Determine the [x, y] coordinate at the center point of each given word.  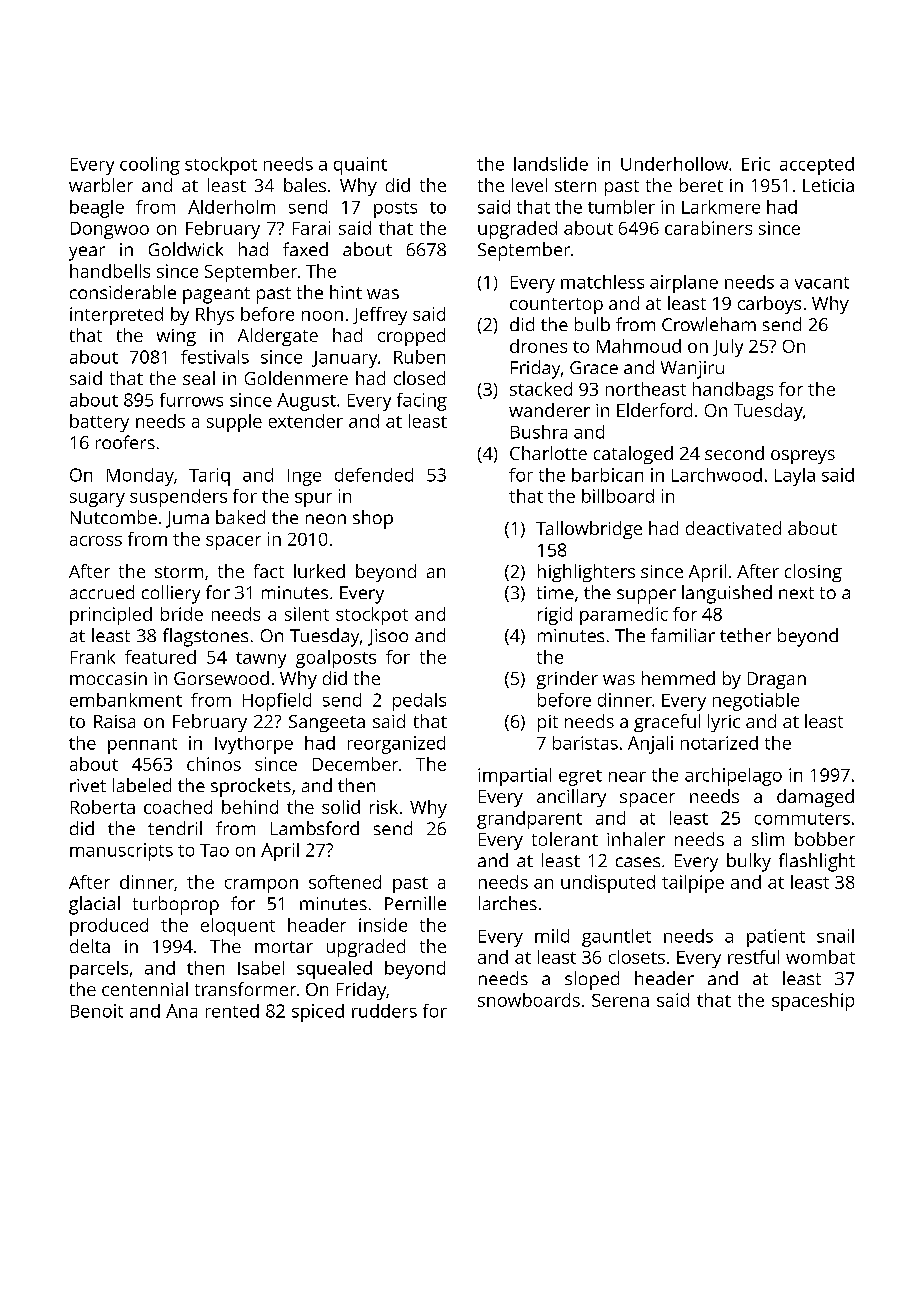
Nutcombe [114, 517]
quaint [360, 166]
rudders [384, 1011]
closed [419, 378]
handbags [733, 391]
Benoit [97, 1011]
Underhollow [674, 164]
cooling [150, 166]
